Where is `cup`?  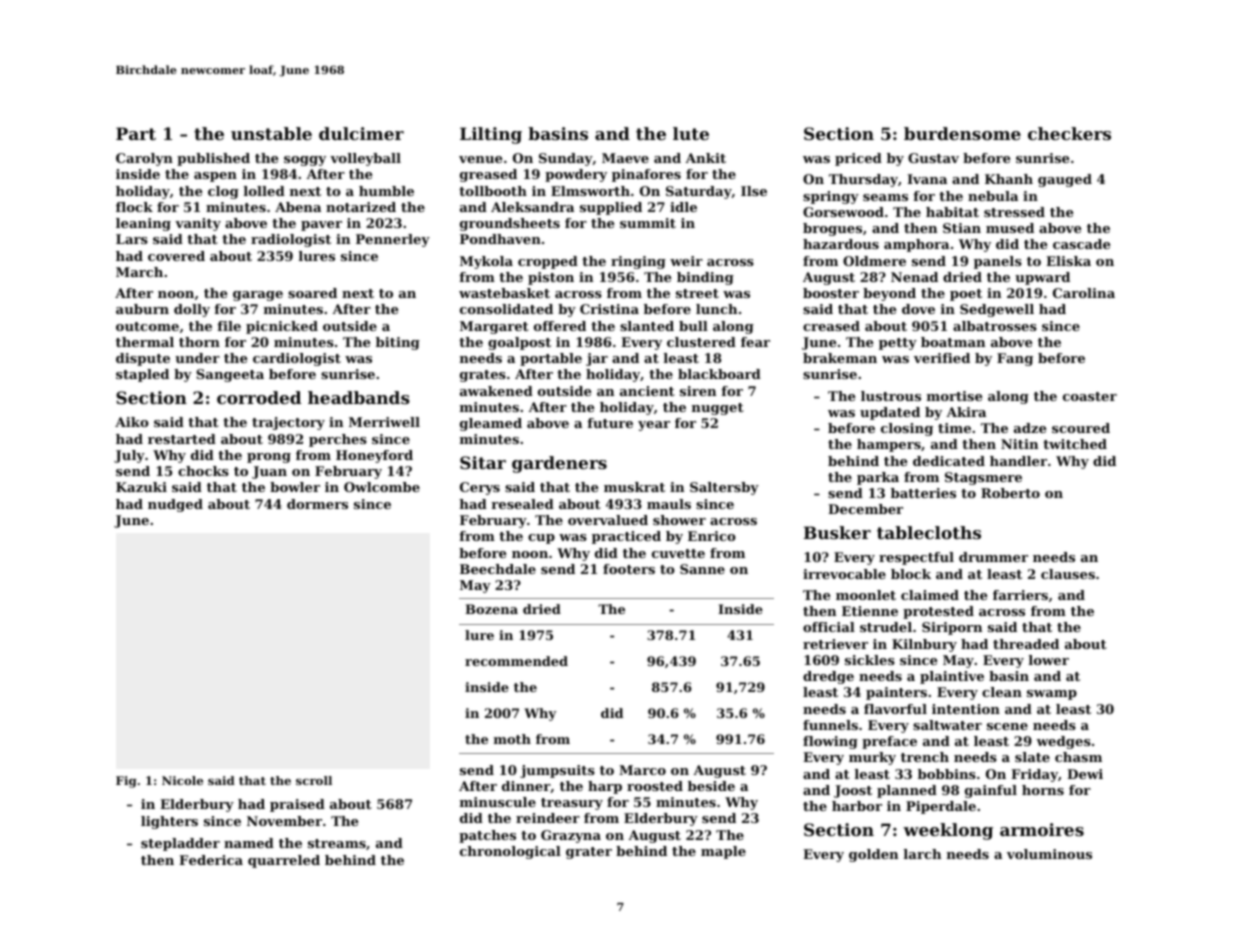
cup is located at coordinates (541, 539).
